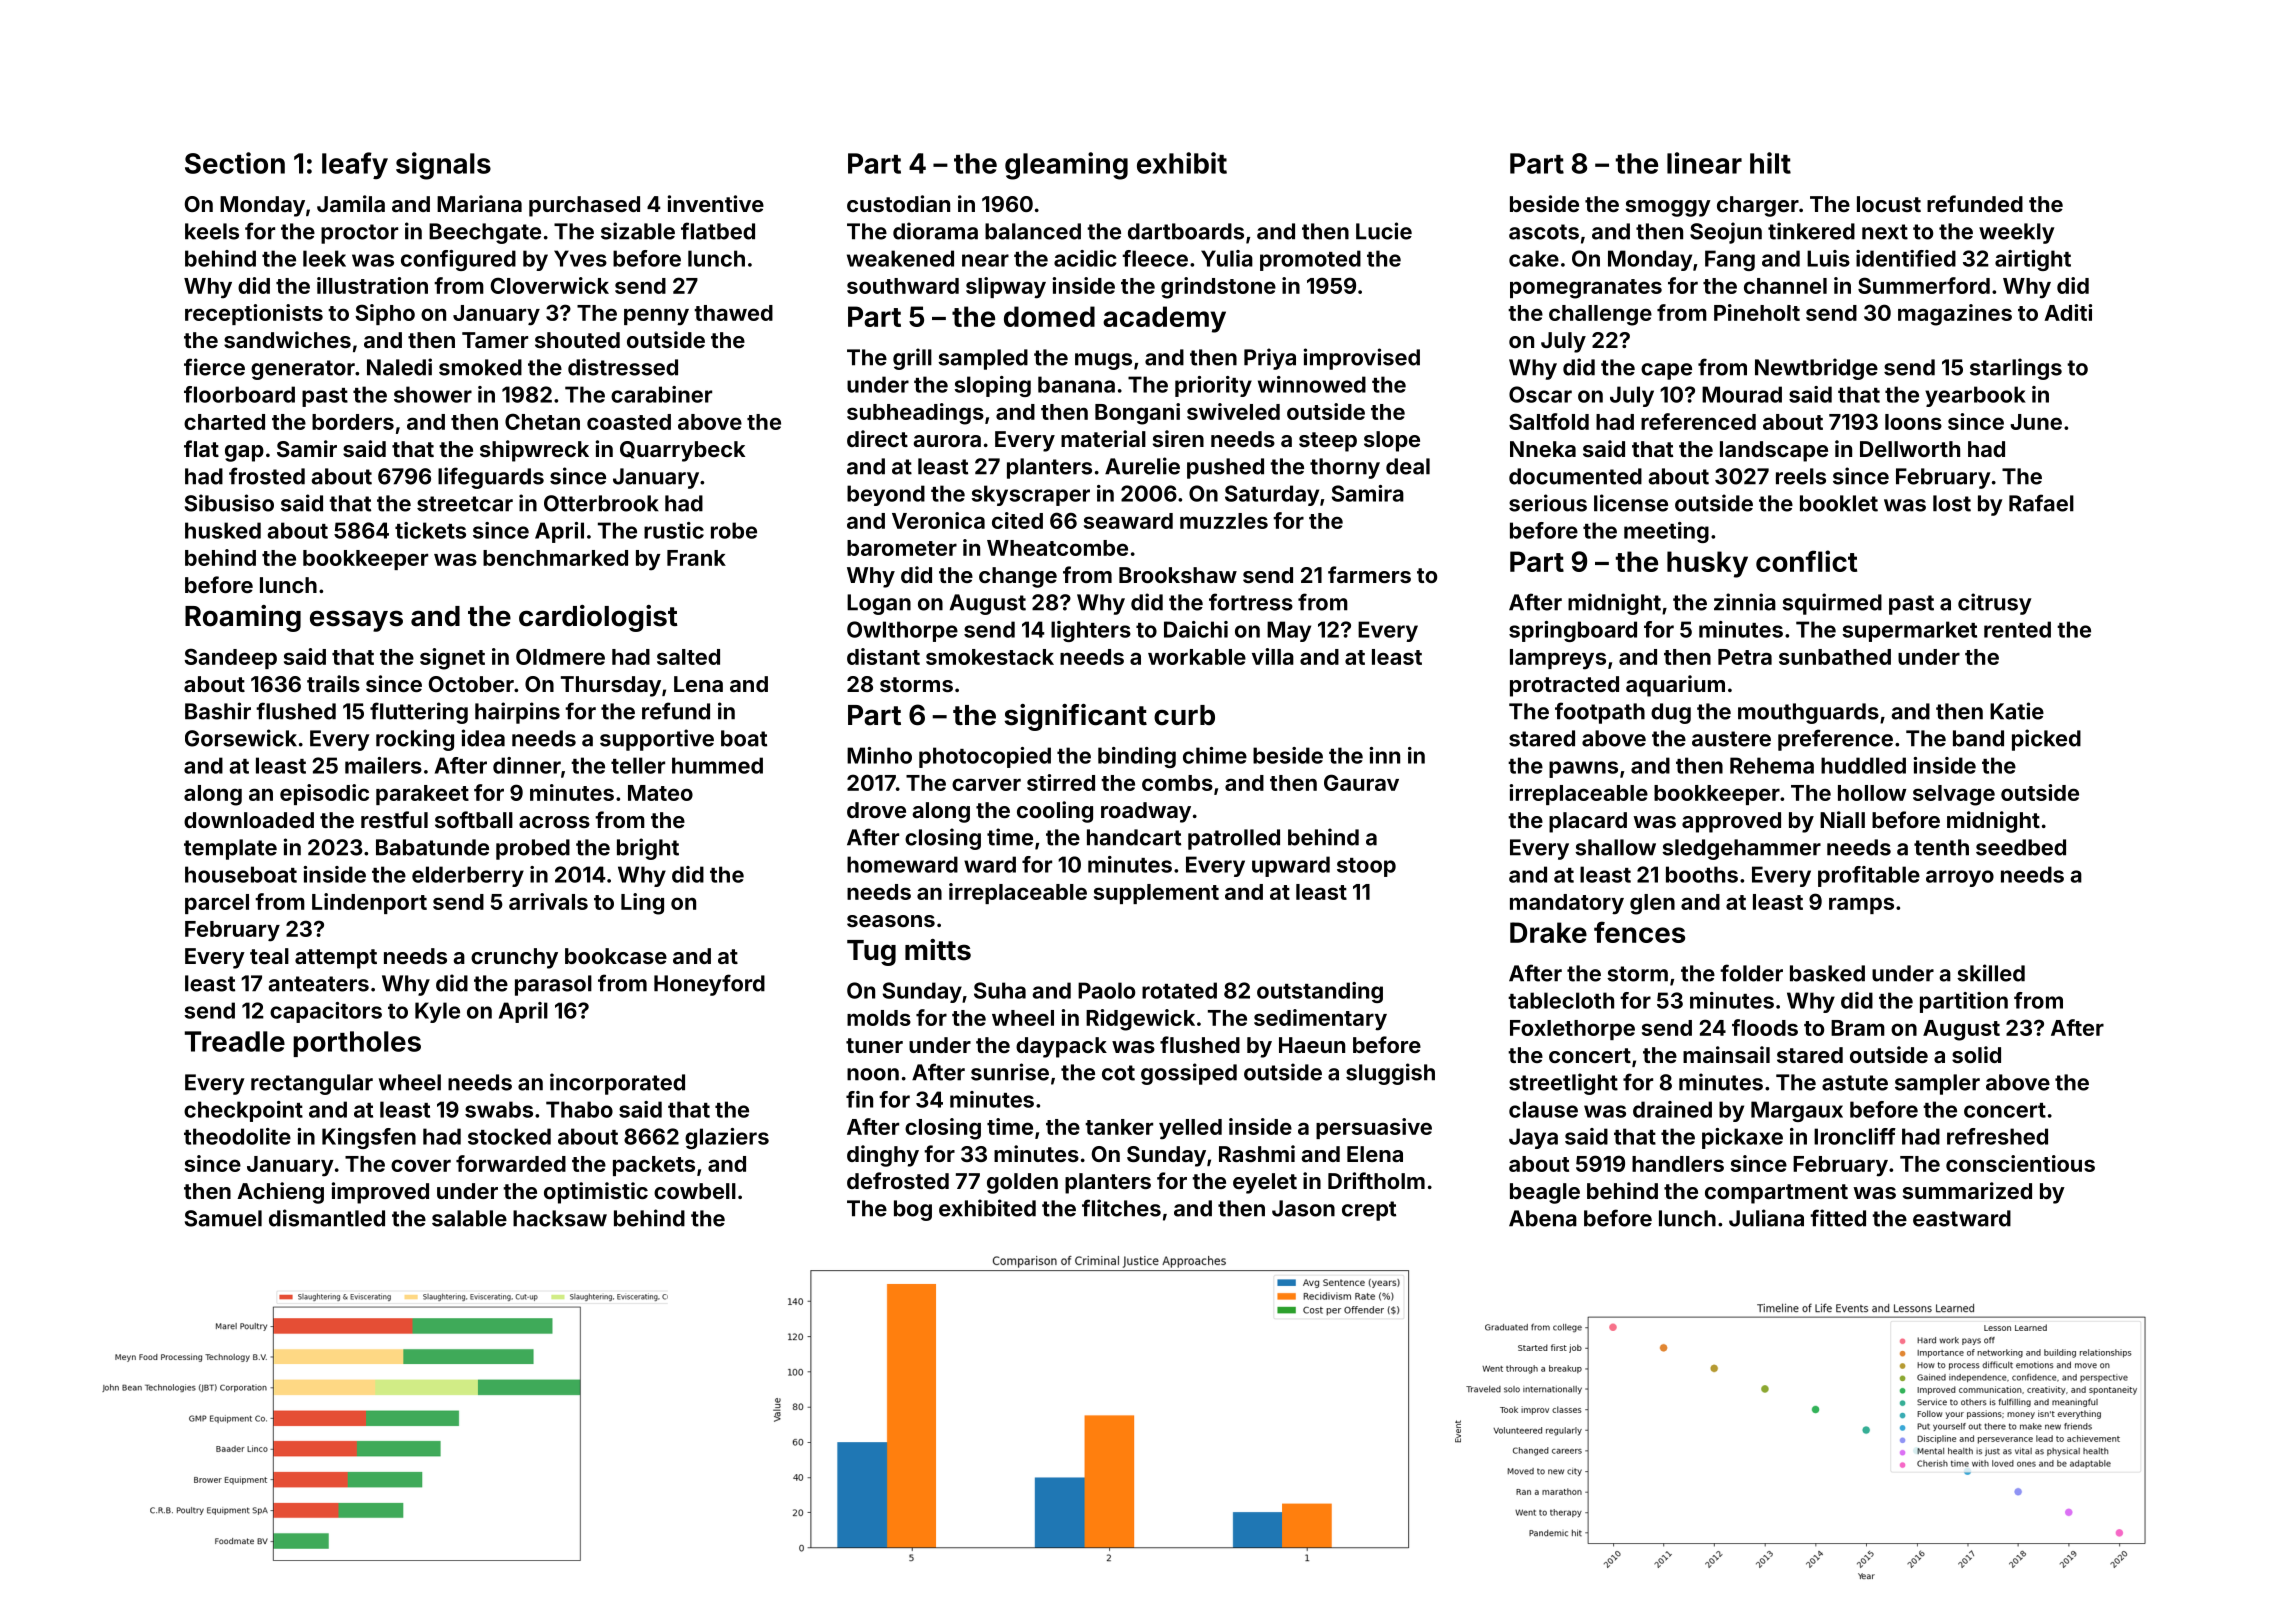 Image resolution: width=2292 pixels, height=1620 pixels. I want to click on Kingsfen, so click(369, 1138).
